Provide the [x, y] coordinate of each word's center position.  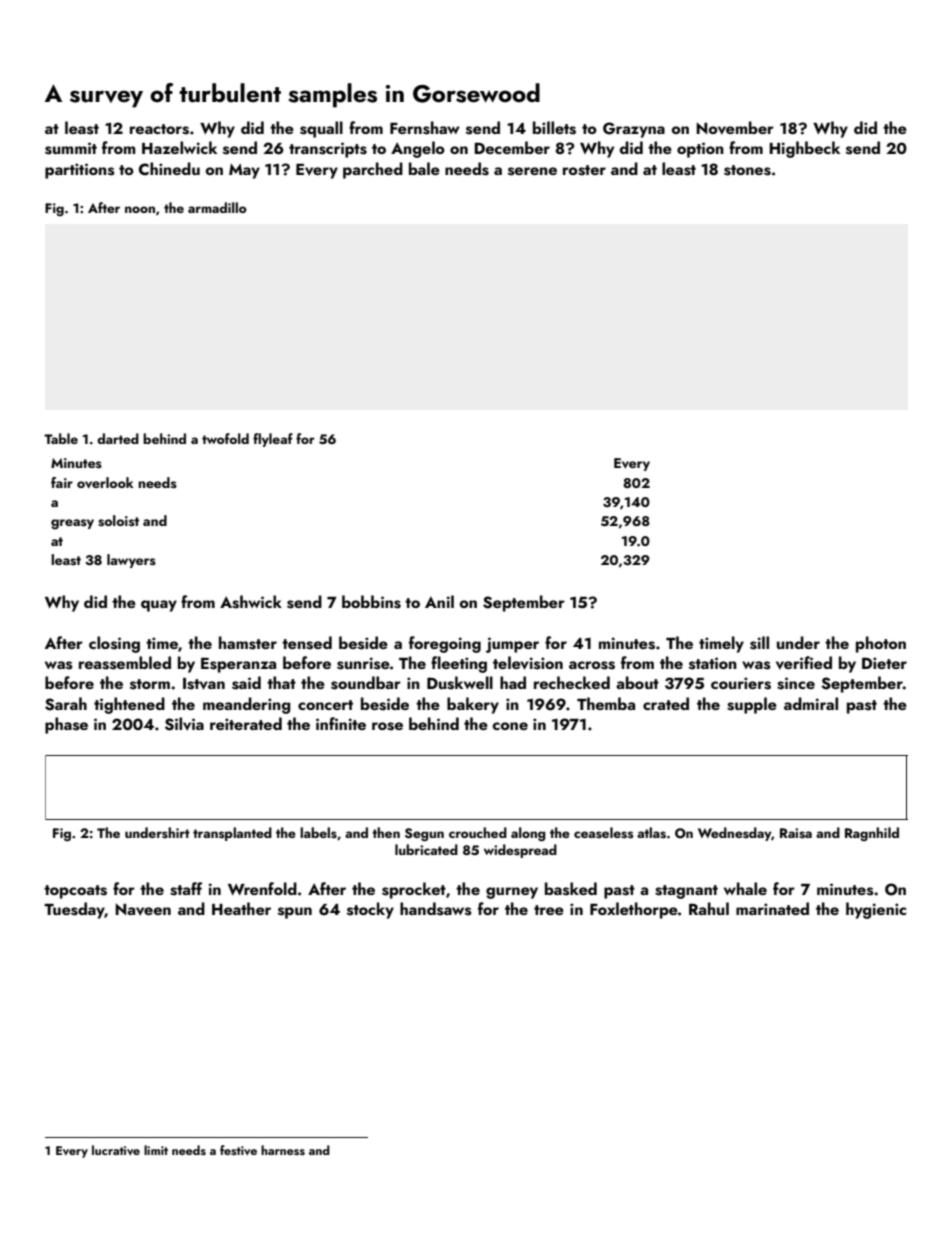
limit [156, 1150]
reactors [159, 129]
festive [238, 1150]
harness [283, 1150]
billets [554, 128]
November [735, 128]
